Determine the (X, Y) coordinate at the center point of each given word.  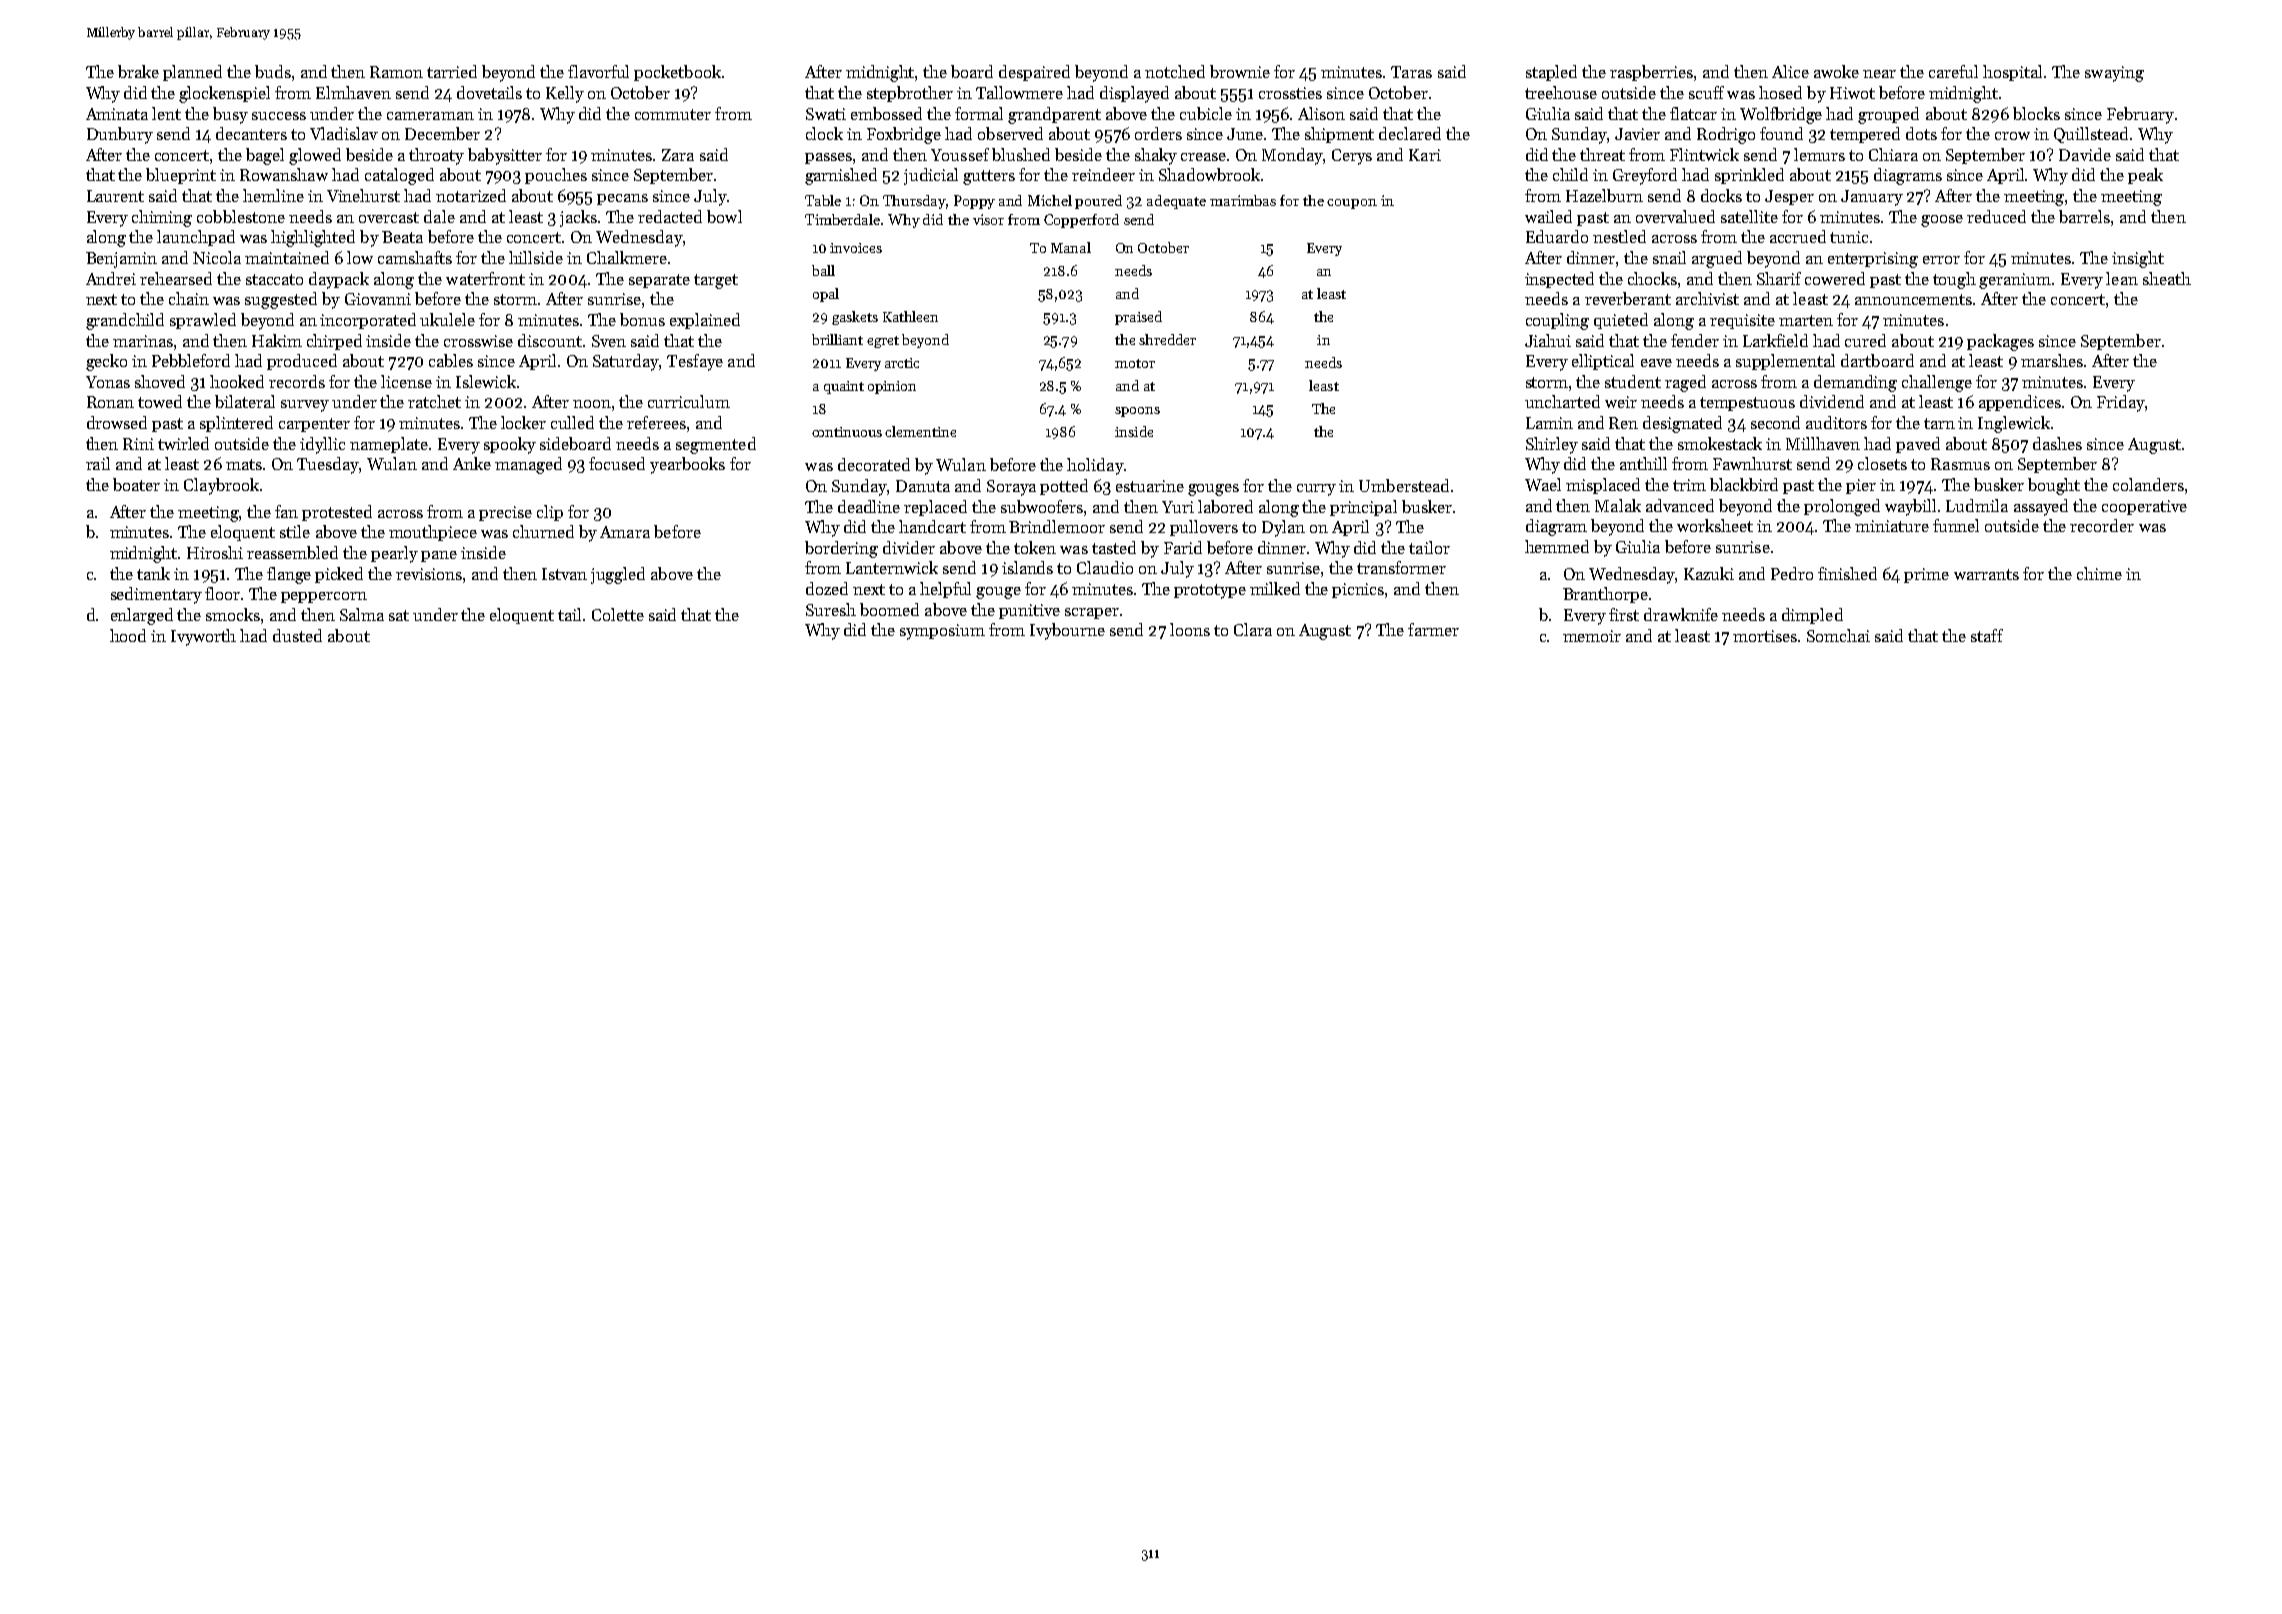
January (1872, 198)
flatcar (1693, 113)
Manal (1071, 247)
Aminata (117, 114)
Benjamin (121, 260)
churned (543, 531)
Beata (402, 237)
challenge (1937, 383)
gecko (106, 362)
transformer (1401, 567)
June (1246, 134)
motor (1135, 363)
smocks (233, 614)
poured (1098, 202)
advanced (1680, 505)
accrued (1798, 236)
